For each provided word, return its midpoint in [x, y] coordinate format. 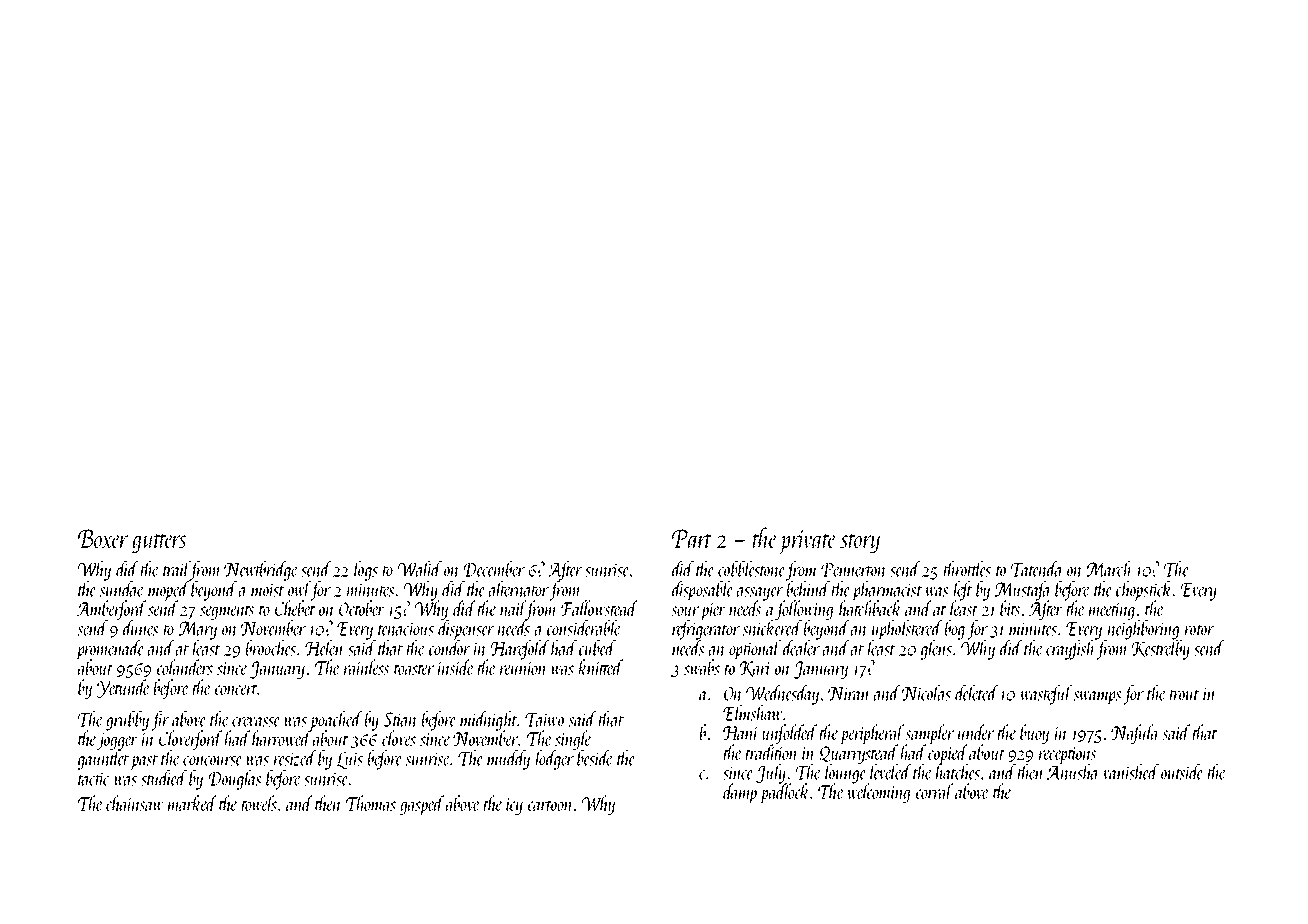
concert [236, 689]
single [573, 740]
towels [259, 803]
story [860, 543]
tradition [772, 752]
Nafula [1135, 734]
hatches [958, 772]
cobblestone [752, 569]
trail [176, 569]
